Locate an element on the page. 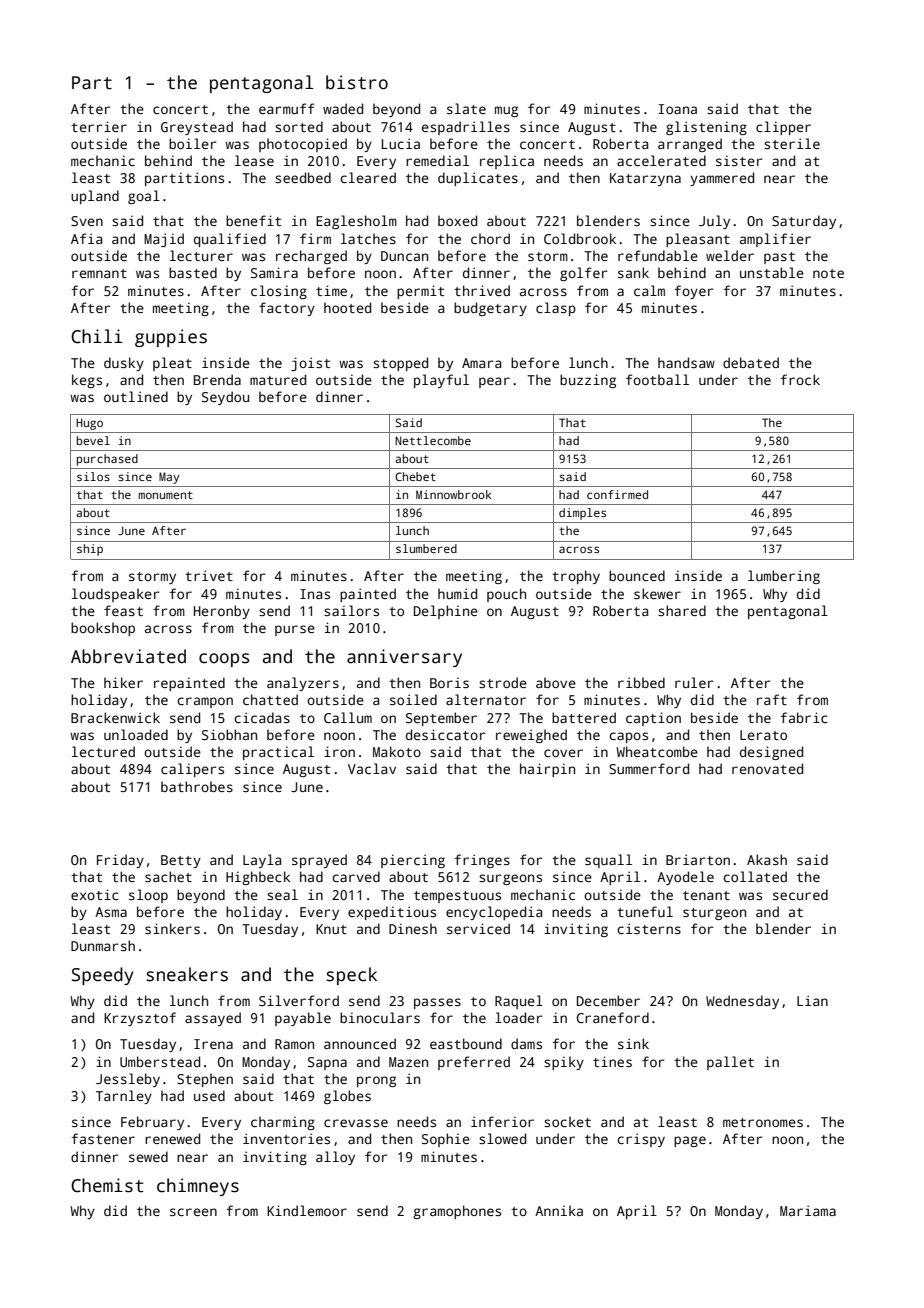 Image resolution: width=924 pixels, height=1308 pixels. remnant is located at coordinates (99, 273).
